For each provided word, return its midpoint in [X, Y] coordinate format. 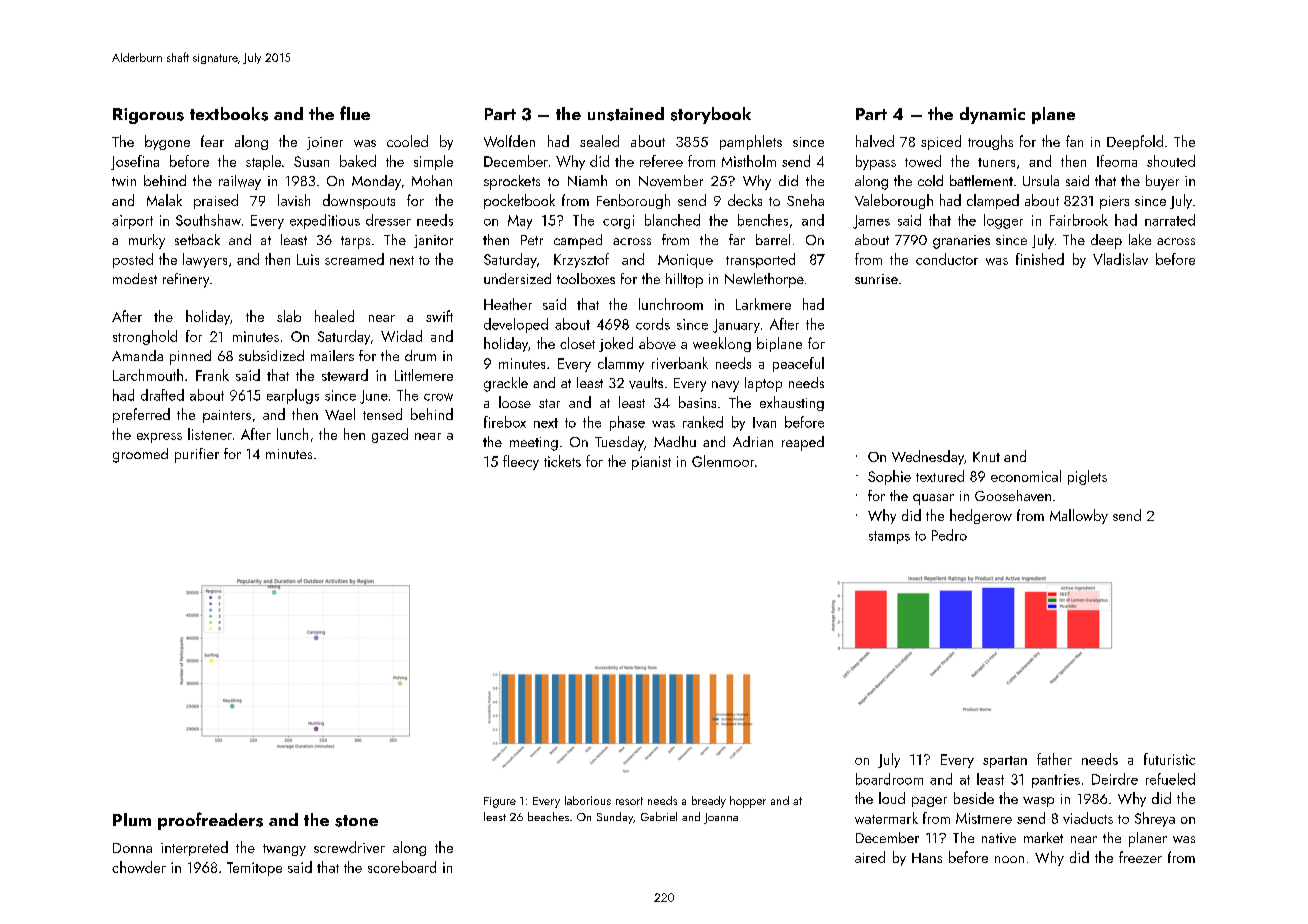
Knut [986, 457]
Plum [132, 819]
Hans [927, 858]
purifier [197, 455]
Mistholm [749, 161]
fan [1074, 141]
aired [870, 857]
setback [197, 239]
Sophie [889, 477]
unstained [626, 114]
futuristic [1169, 759]
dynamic [992, 115]
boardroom [889, 779]
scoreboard [402, 867]
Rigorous [148, 116]
